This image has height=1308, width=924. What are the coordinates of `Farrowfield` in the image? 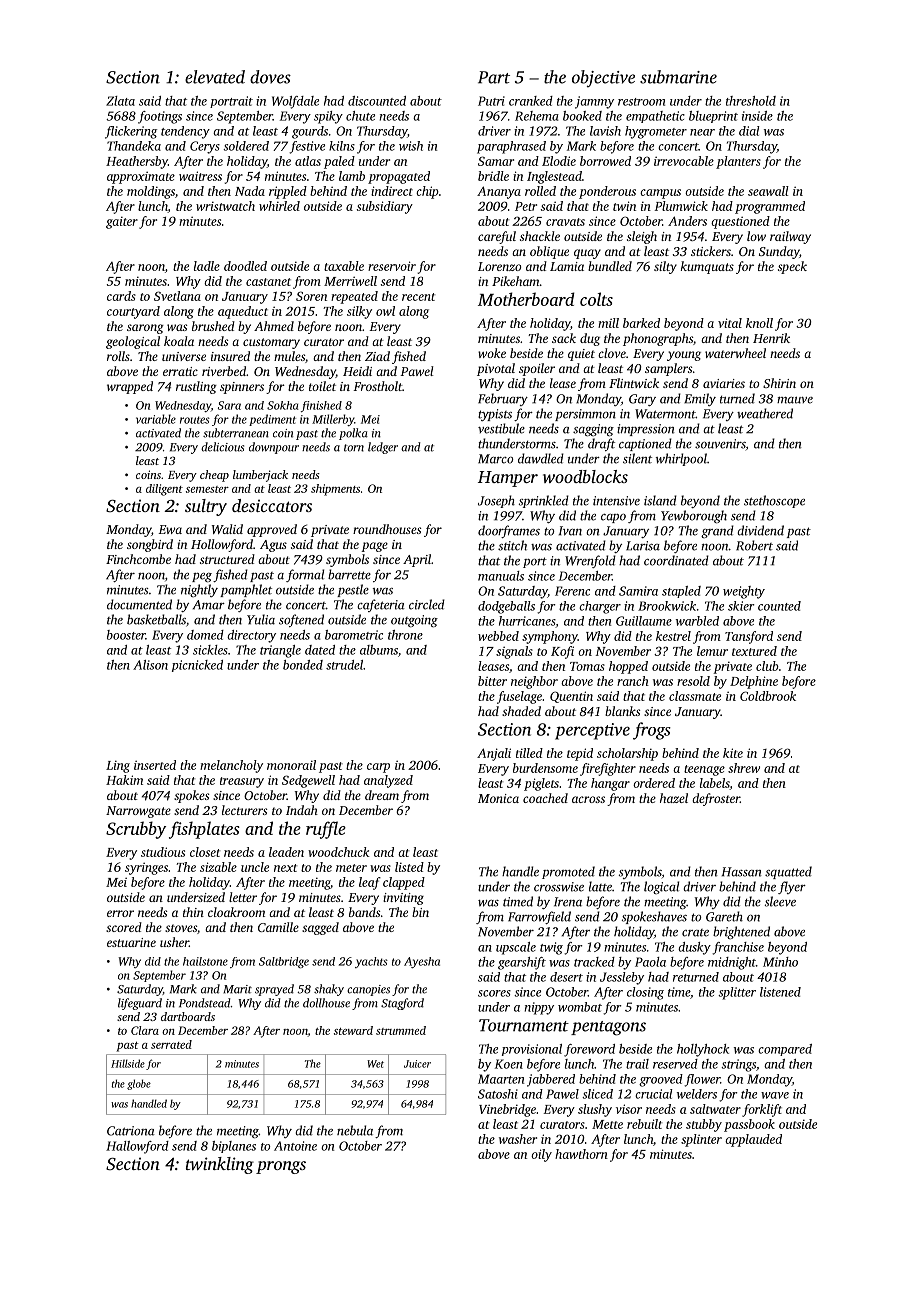 It's located at (539, 917).
